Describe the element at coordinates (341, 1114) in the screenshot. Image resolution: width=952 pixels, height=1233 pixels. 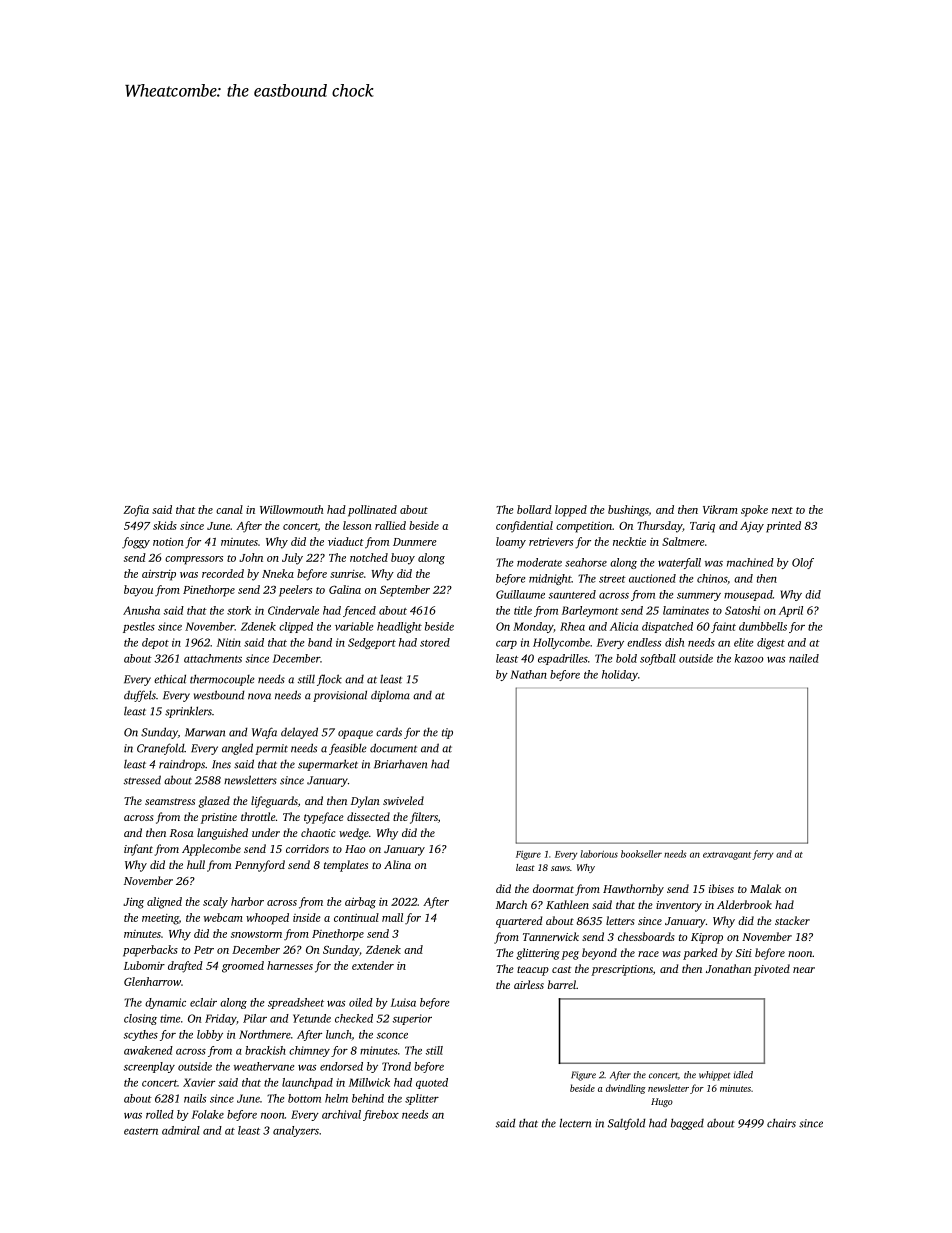
I see `archival` at that location.
